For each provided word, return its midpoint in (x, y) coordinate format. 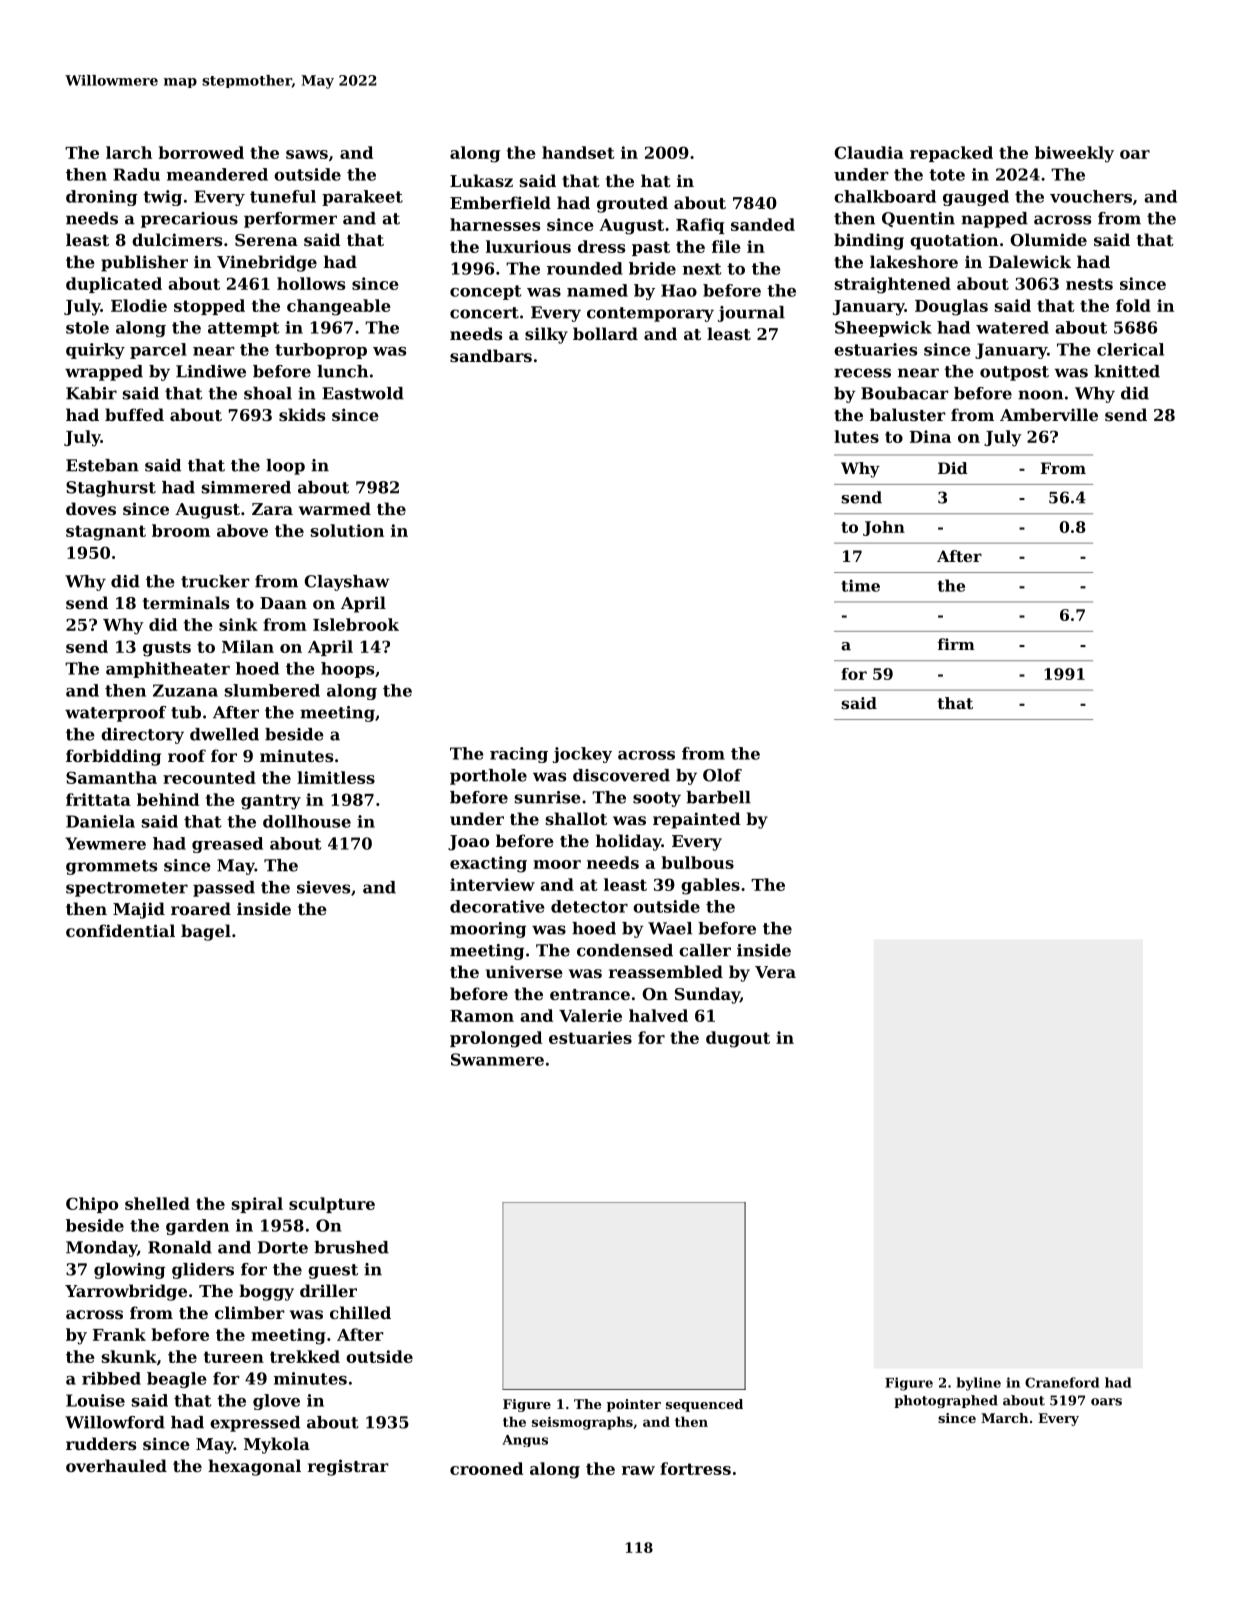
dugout (738, 1039)
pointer (634, 1405)
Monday (101, 1249)
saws (307, 154)
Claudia (869, 152)
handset (578, 152)
